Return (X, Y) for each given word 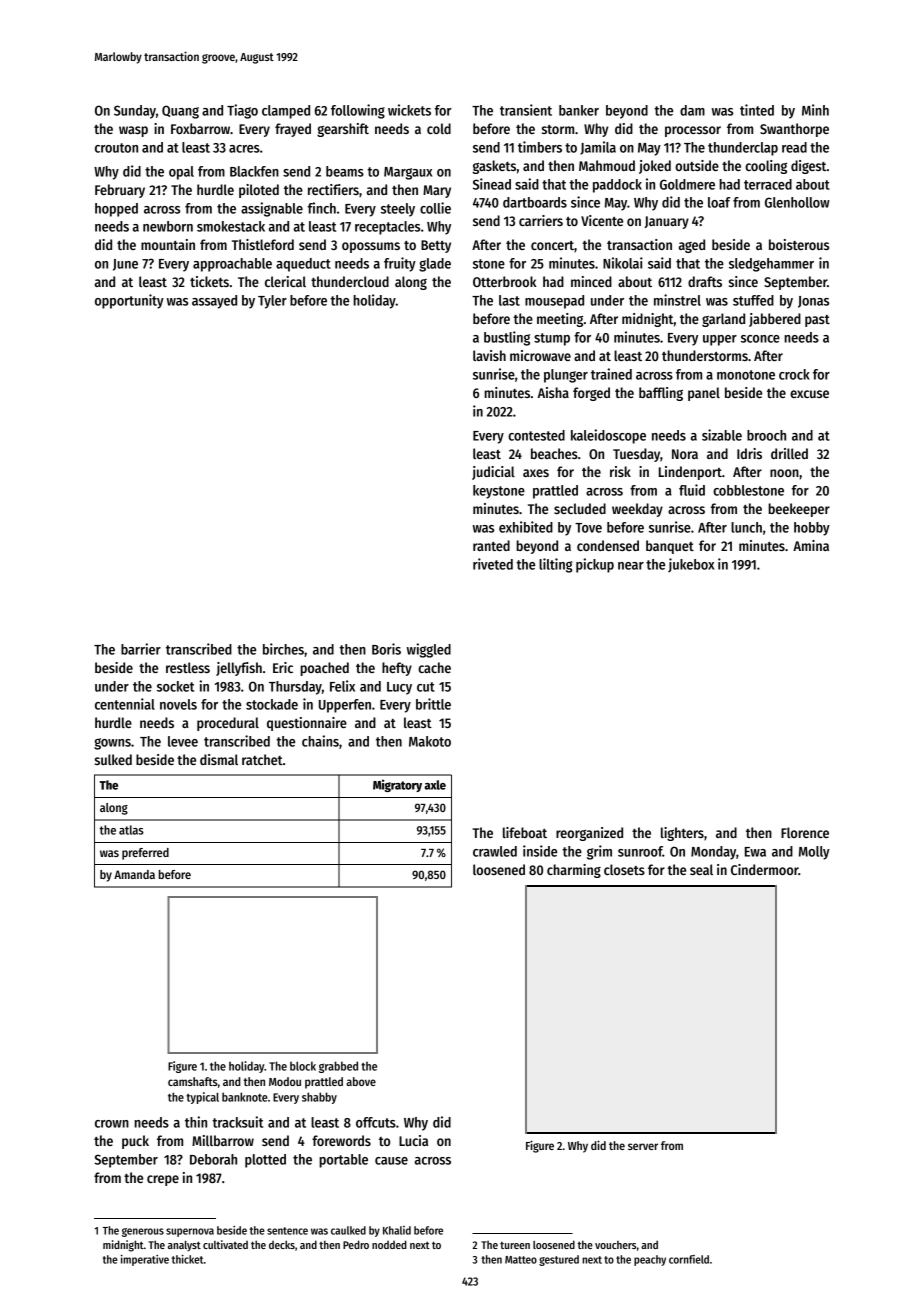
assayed (214, 302)
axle (435, 785)
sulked (113, 759)
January (667, 222)
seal (701, 869)
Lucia (413, 1140)
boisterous (799, 244)
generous (143, 1232)
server (643, 1146)
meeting (560, 320)
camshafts (193, 1081)
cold (439, 128)
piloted (259, 191)
